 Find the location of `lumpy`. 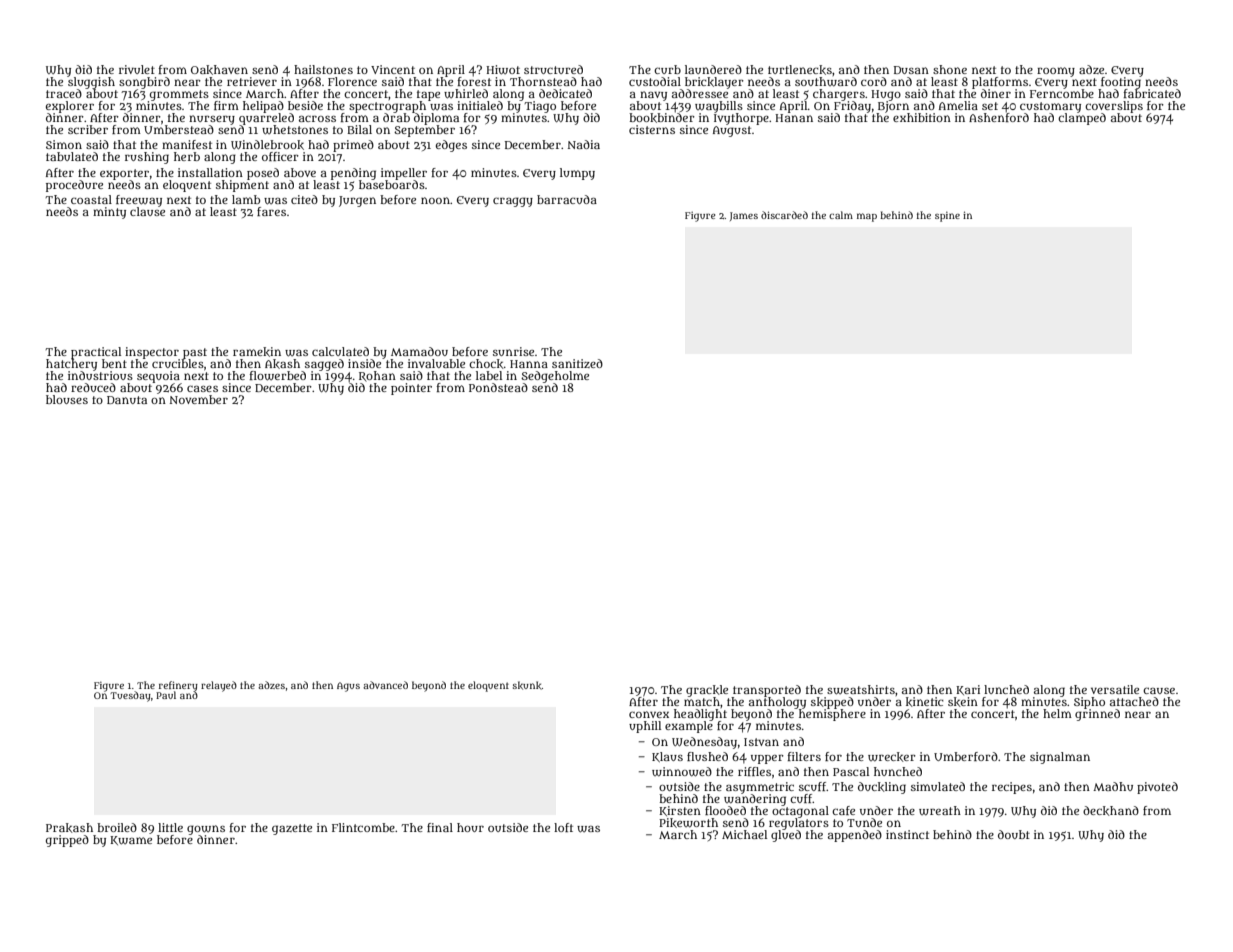

lumpy is located at coordinates (577, 174).
